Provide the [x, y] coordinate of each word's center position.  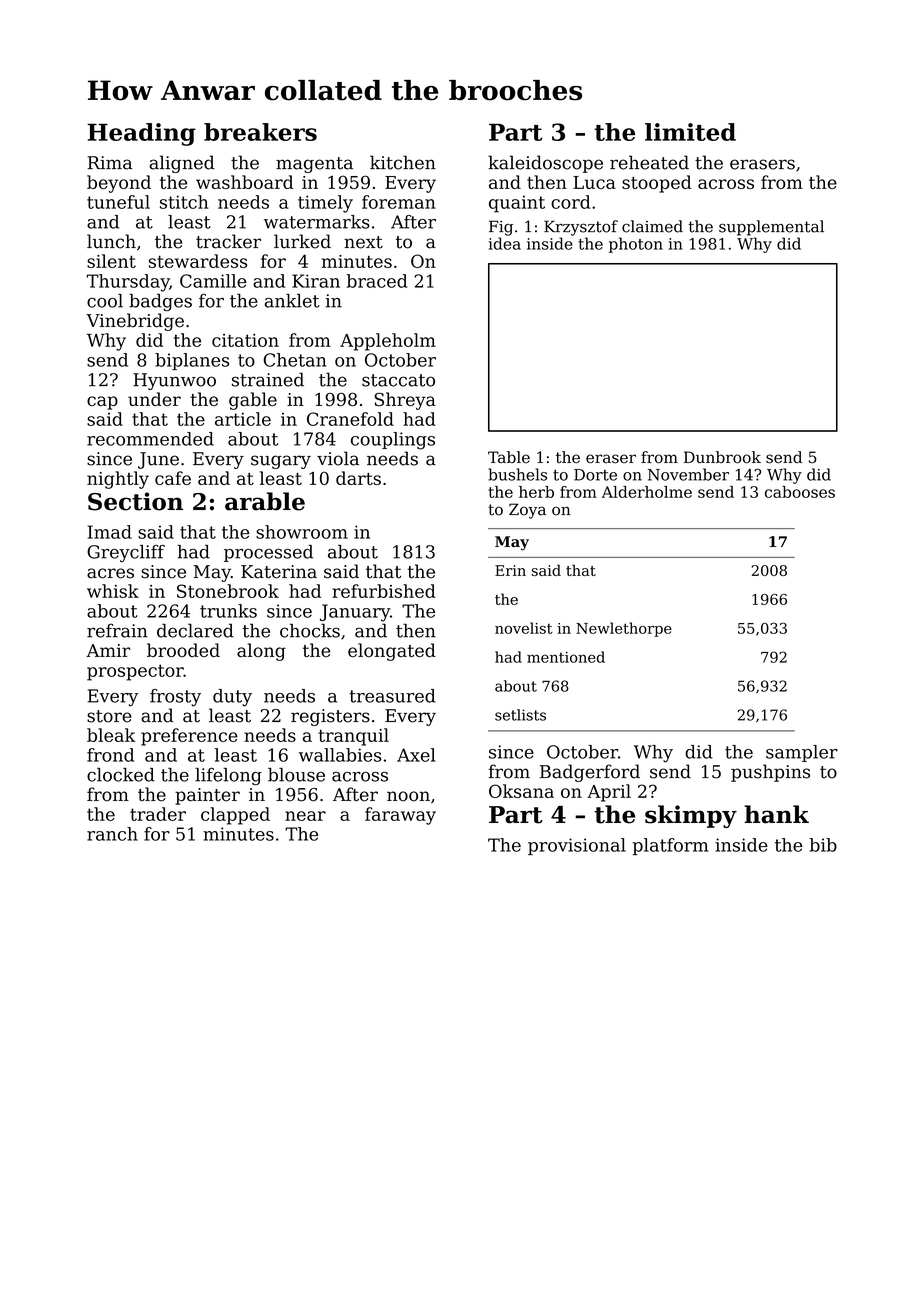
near [305, 816]
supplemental [771, 228]
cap [102, 403]
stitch [184, 202]
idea [504, 243]
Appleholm [388, 342]
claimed [652, 226]
